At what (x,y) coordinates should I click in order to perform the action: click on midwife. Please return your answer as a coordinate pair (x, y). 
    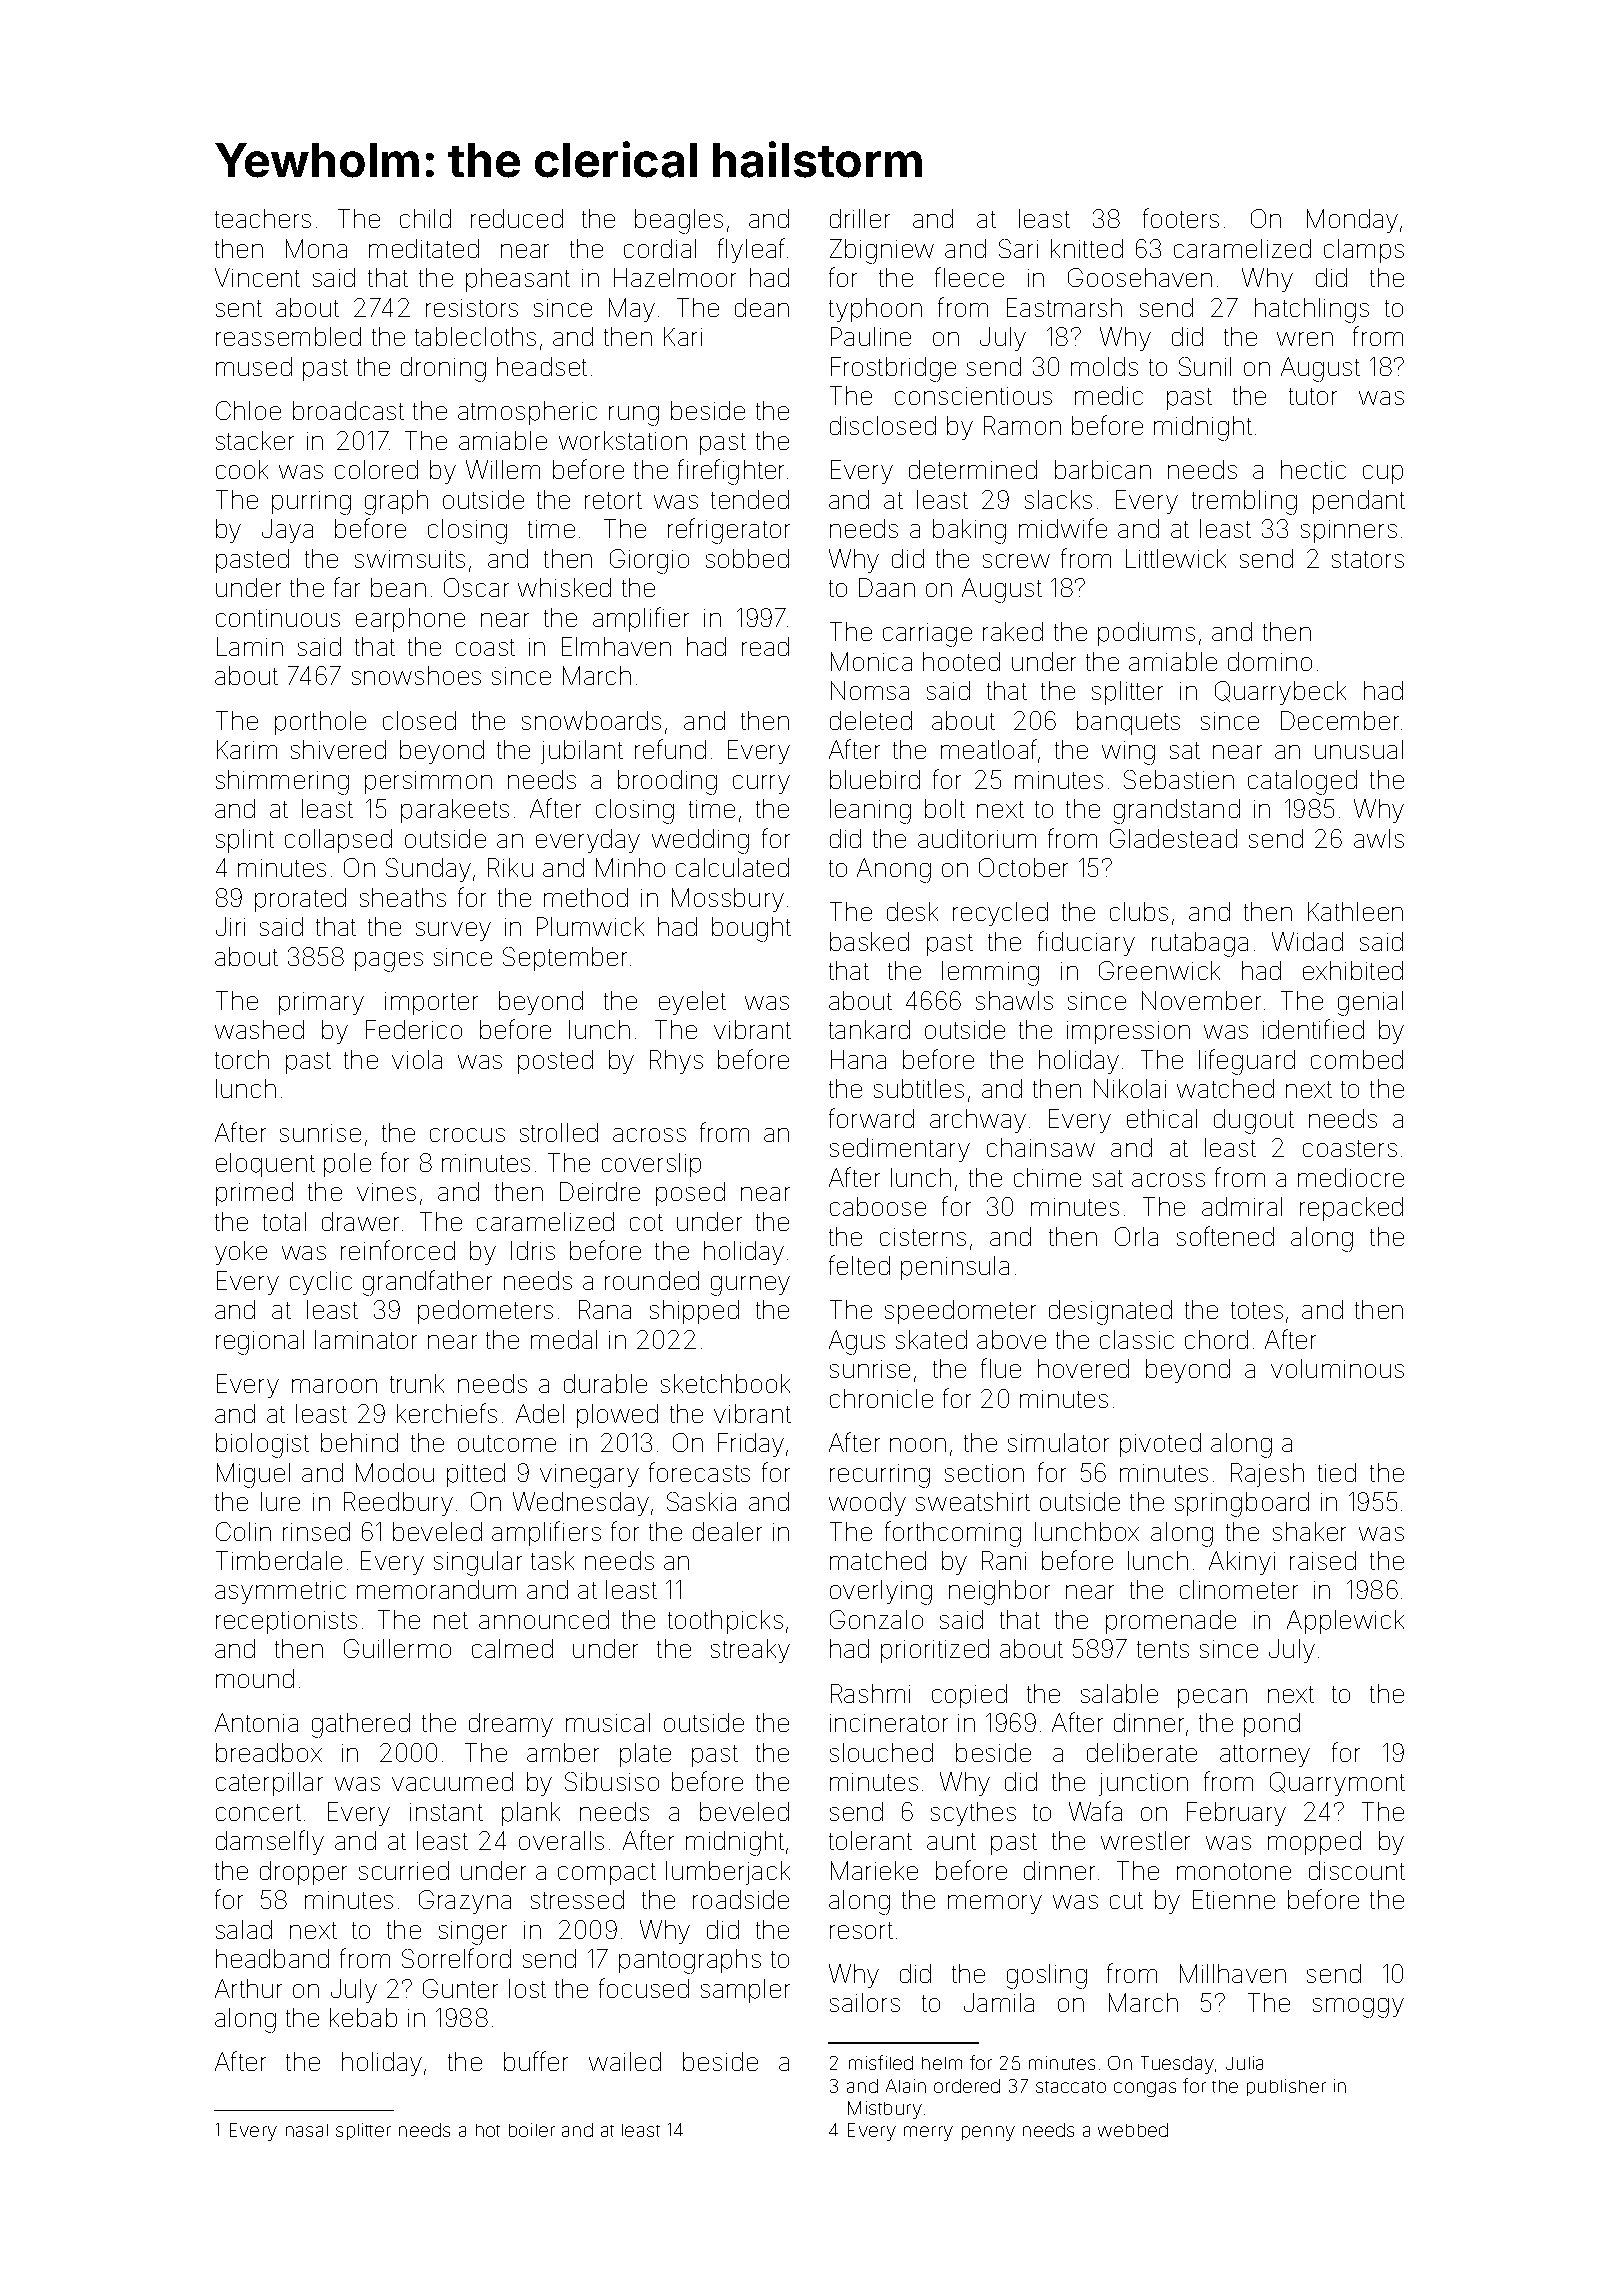
    Looking at the image, I should click on (1063, 528).
